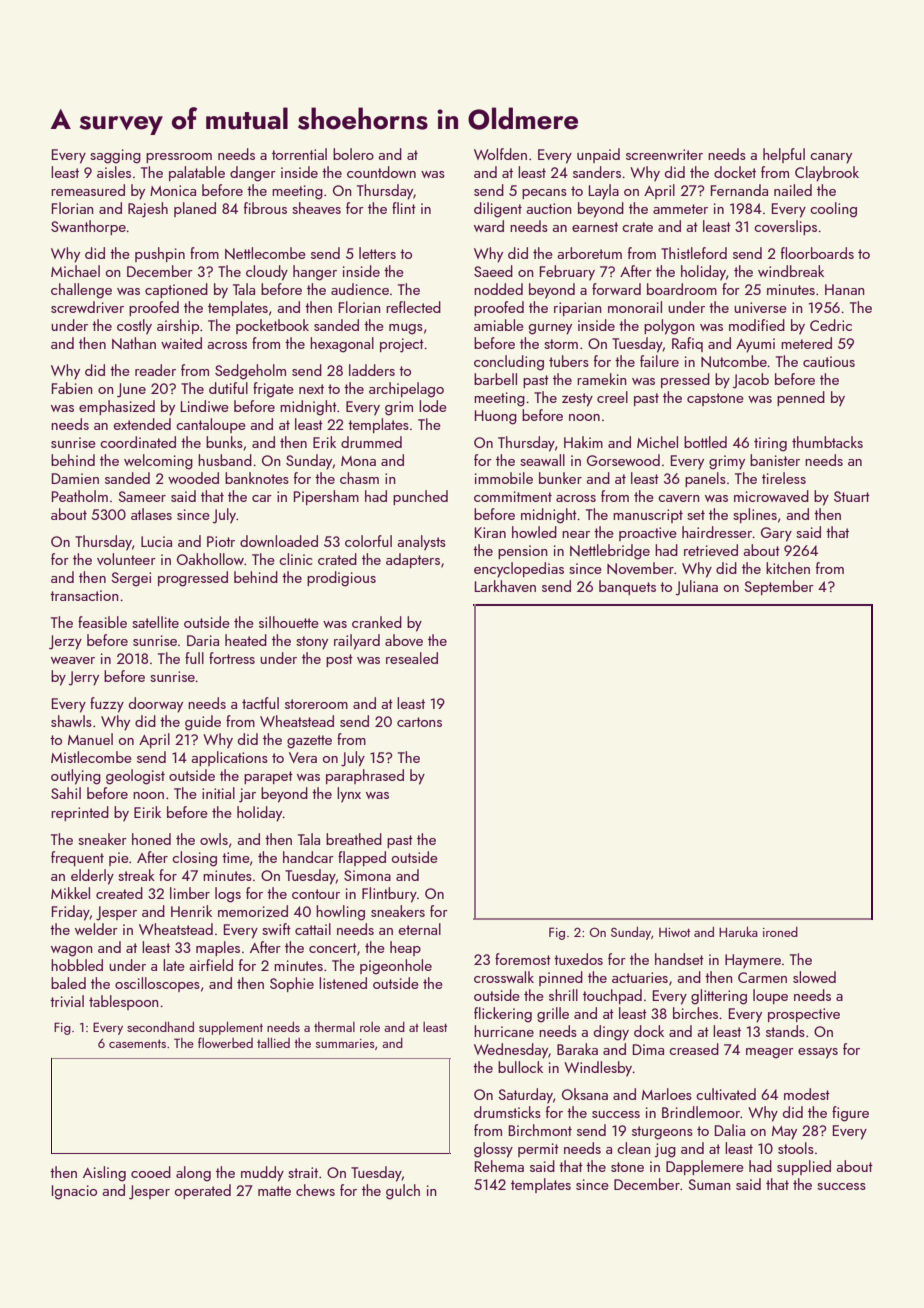  Describe the element at coordinates (80, 496) in the document. I see `Peatholm` at that location.
